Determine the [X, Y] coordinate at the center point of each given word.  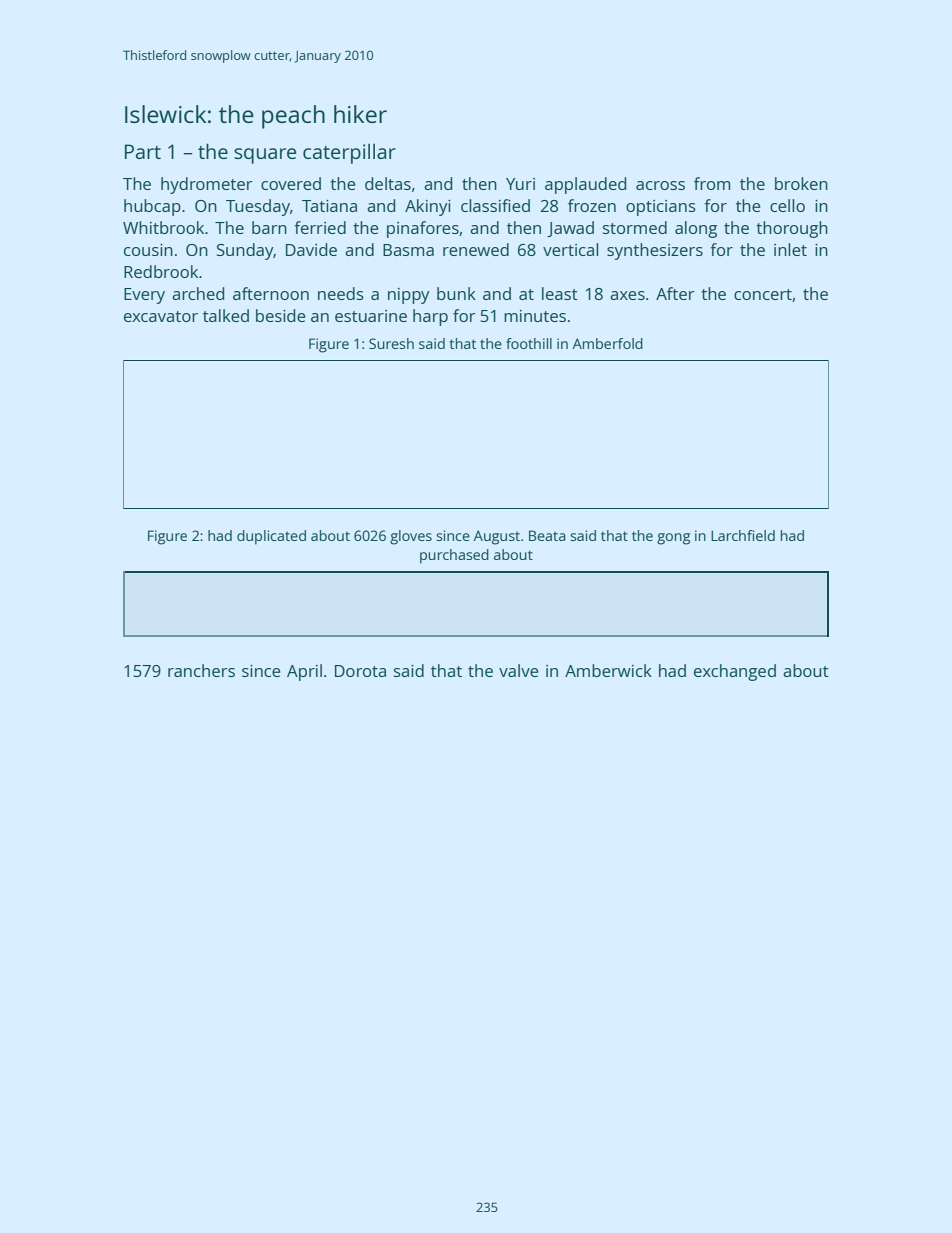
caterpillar [349, 153]
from [712, 183]
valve [519, 670]
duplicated [271, 537]
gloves [411, 537]
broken [801, 183]
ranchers [201, 670]
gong [673, 539]
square [265, 156]
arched [198, 293]
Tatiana [329, 206]
